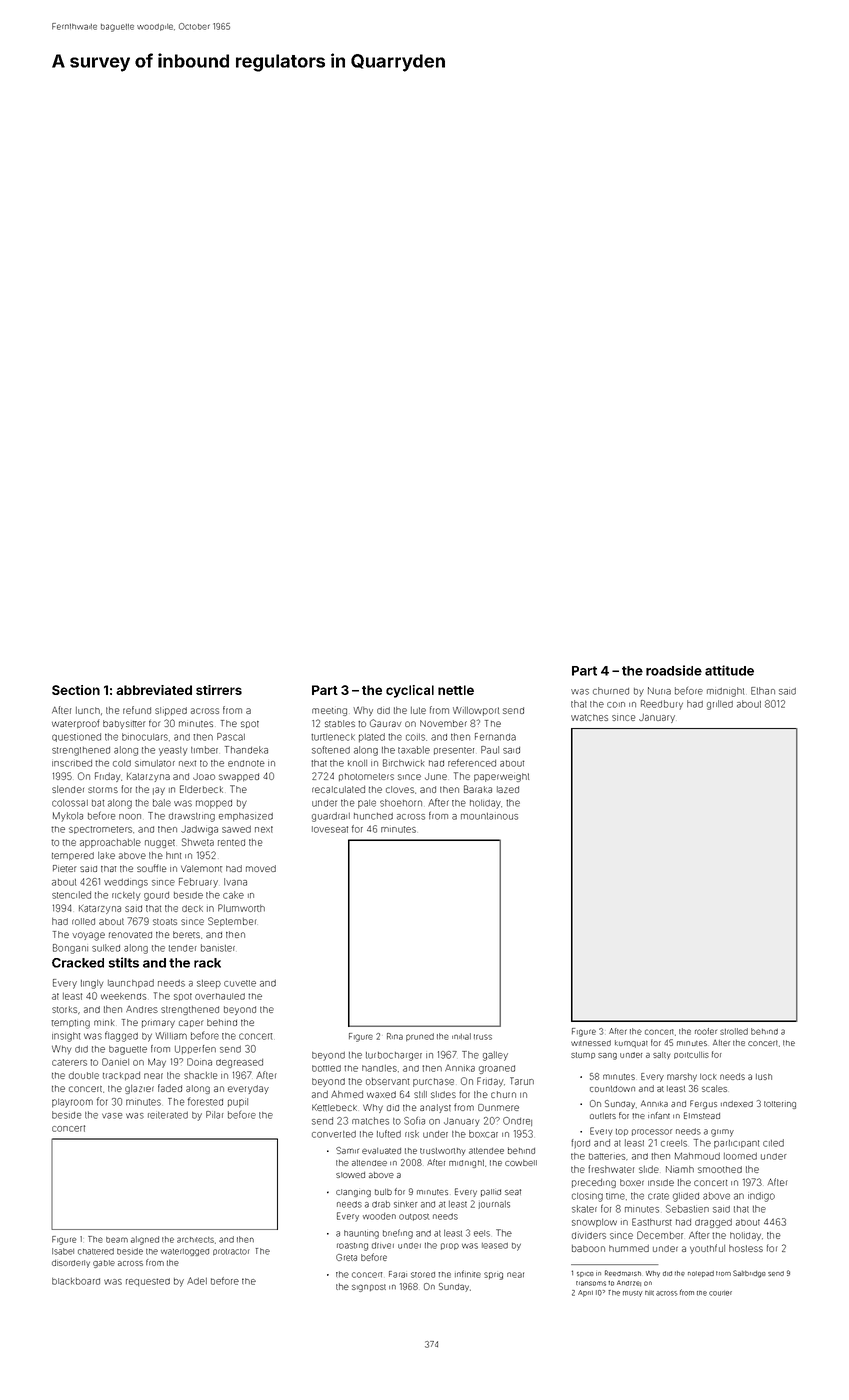  What do you see at coordinates (763, 691) in the page?
I see `Ethan` at bounding box center [763, 691].
